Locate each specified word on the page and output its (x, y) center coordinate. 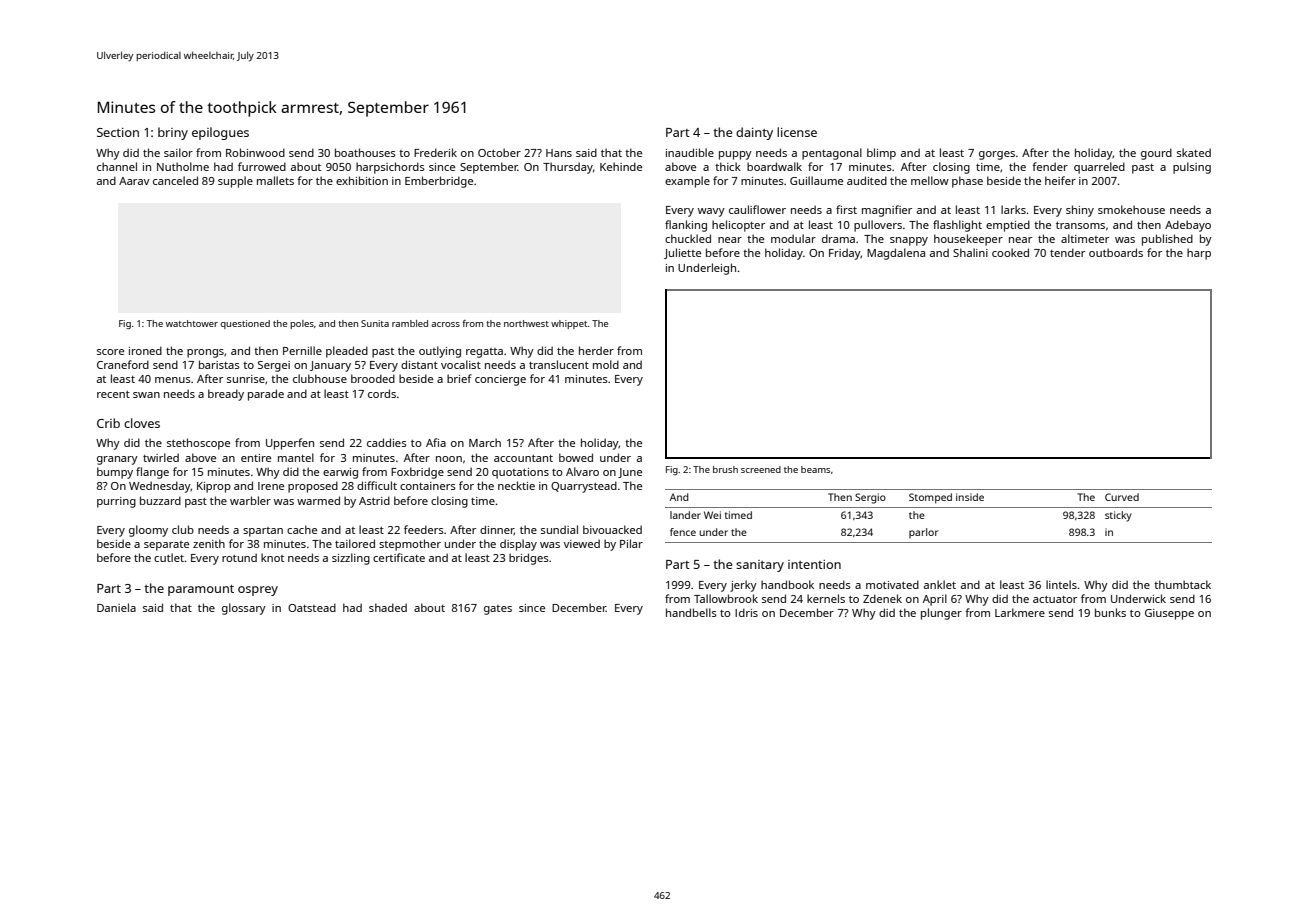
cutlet (169, 557)
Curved (1122, 497)
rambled (410, 323)
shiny (1080, 211)
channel (117, 166)
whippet (569, 324)
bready (226, 395)
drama (838, 238)
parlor (923, 533)
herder (596, 350)
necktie (516, 485)
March (485, 442)
